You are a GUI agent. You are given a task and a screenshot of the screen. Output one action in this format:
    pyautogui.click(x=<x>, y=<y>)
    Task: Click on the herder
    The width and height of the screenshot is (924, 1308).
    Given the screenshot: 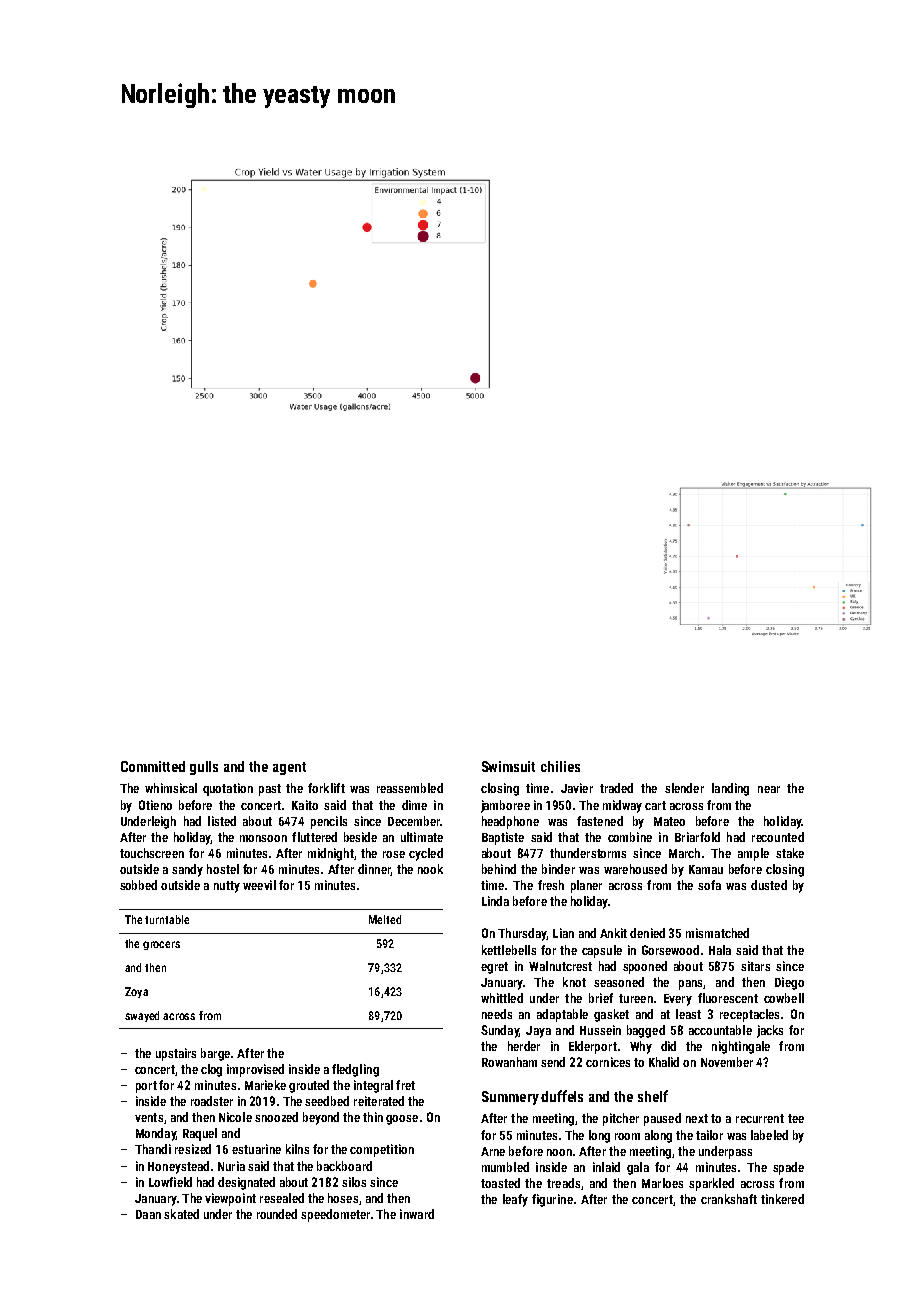 What is the action you would take?
    pyautogui.click(x=524, y=1046)
